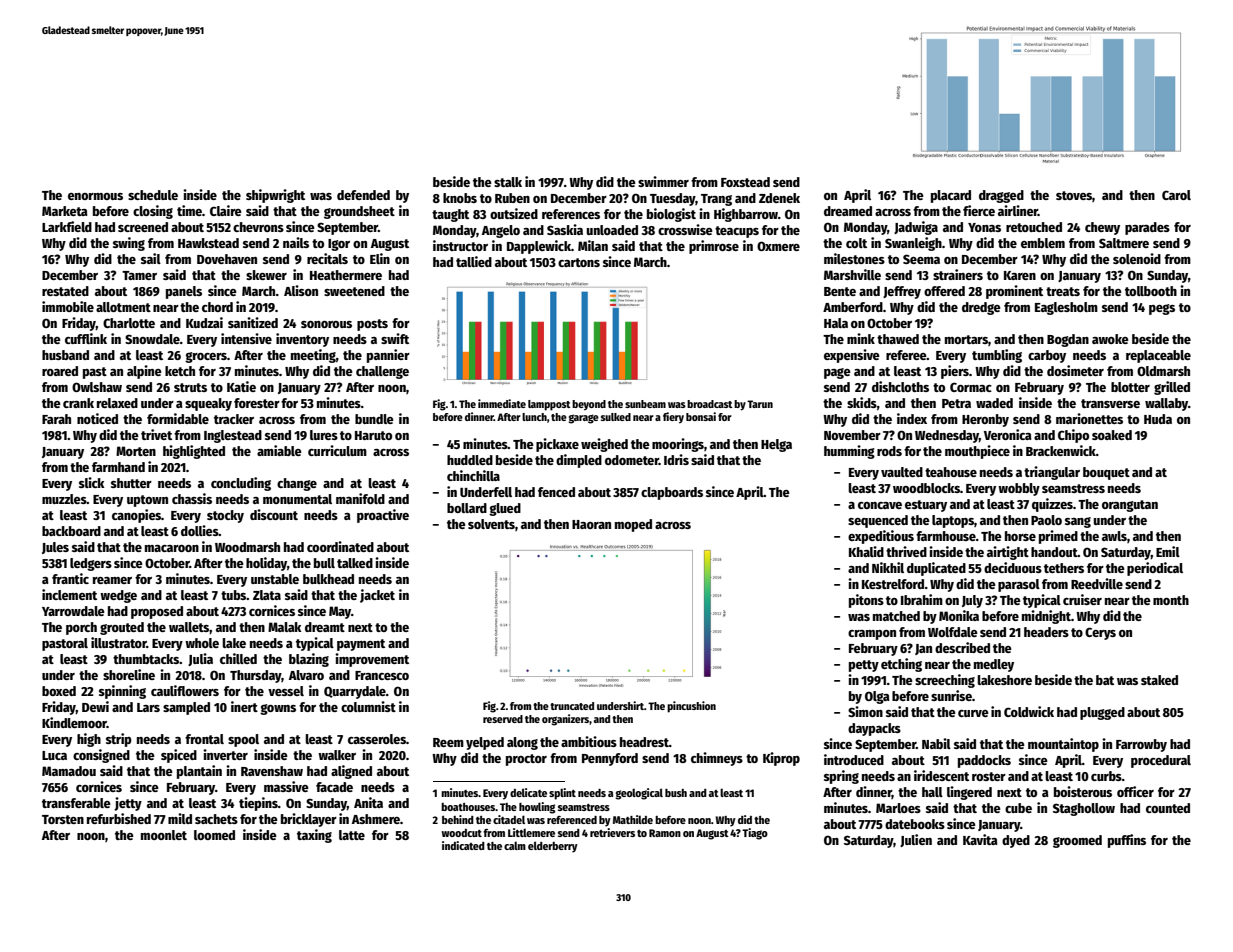 This document has height=952, width=1233. I want to click on replaceable, so click(1158, 356).
